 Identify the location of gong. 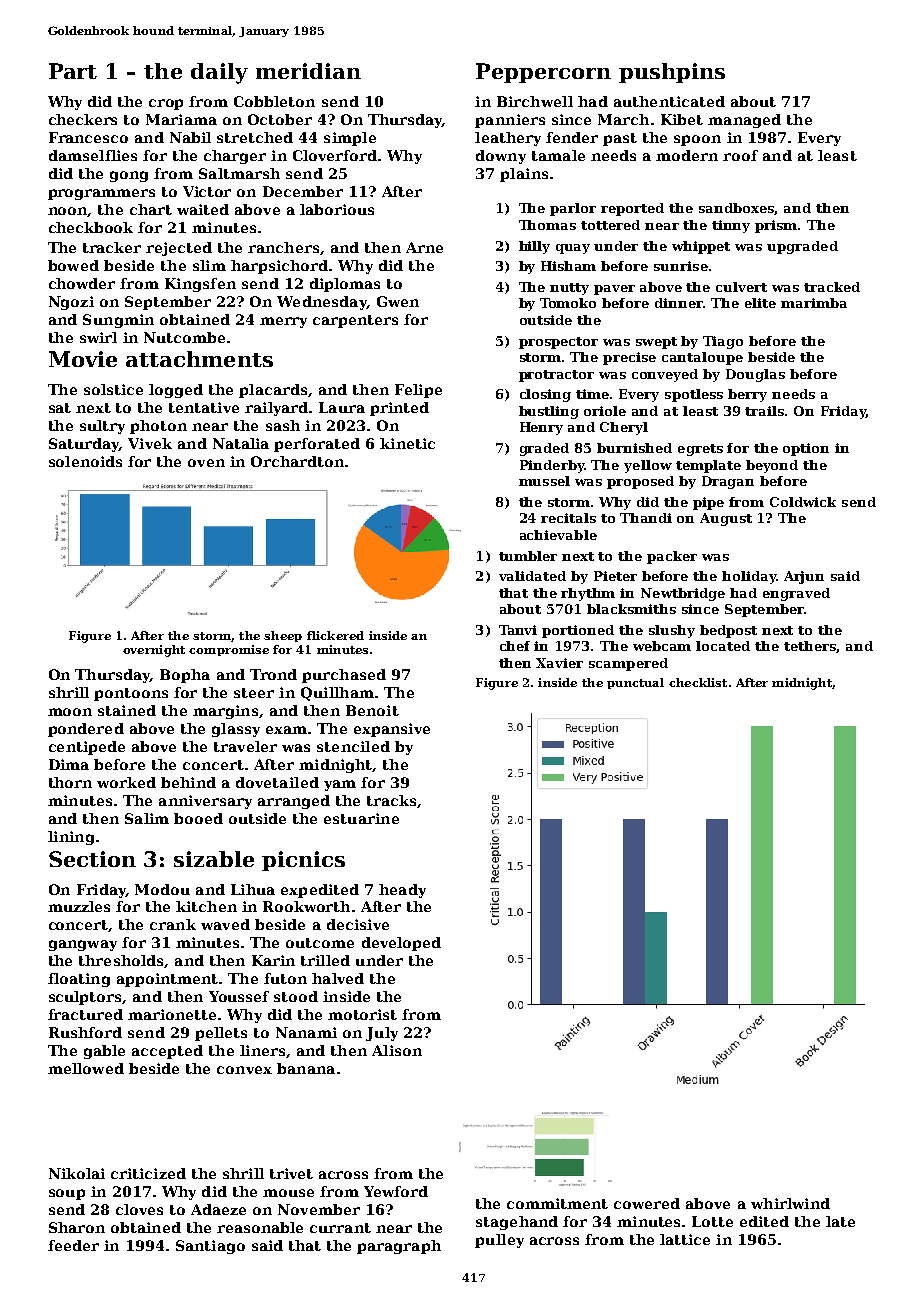
(129, 176).
